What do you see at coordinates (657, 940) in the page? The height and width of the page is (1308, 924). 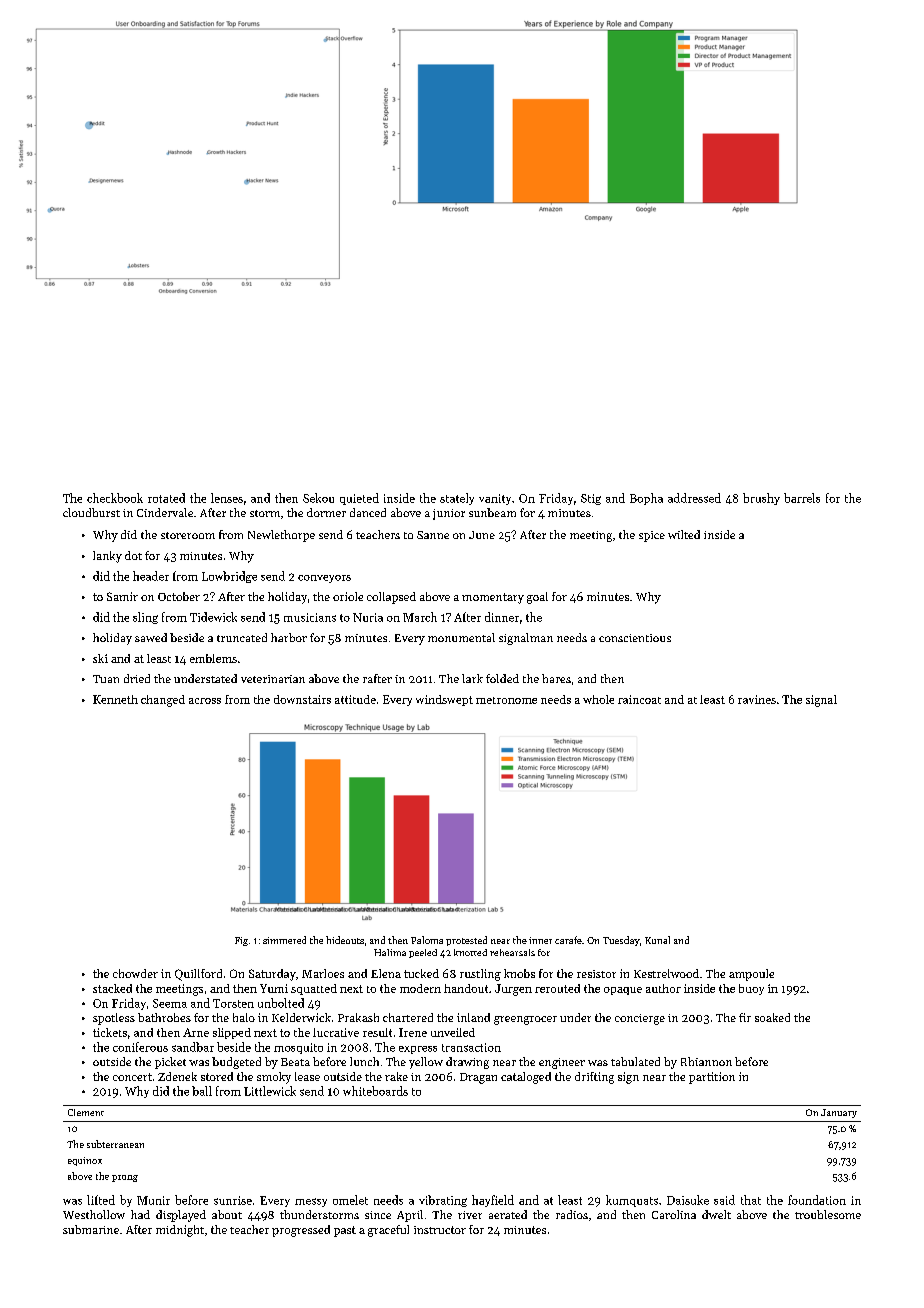 I see `Kunal` at bounding box center [657, 940].
